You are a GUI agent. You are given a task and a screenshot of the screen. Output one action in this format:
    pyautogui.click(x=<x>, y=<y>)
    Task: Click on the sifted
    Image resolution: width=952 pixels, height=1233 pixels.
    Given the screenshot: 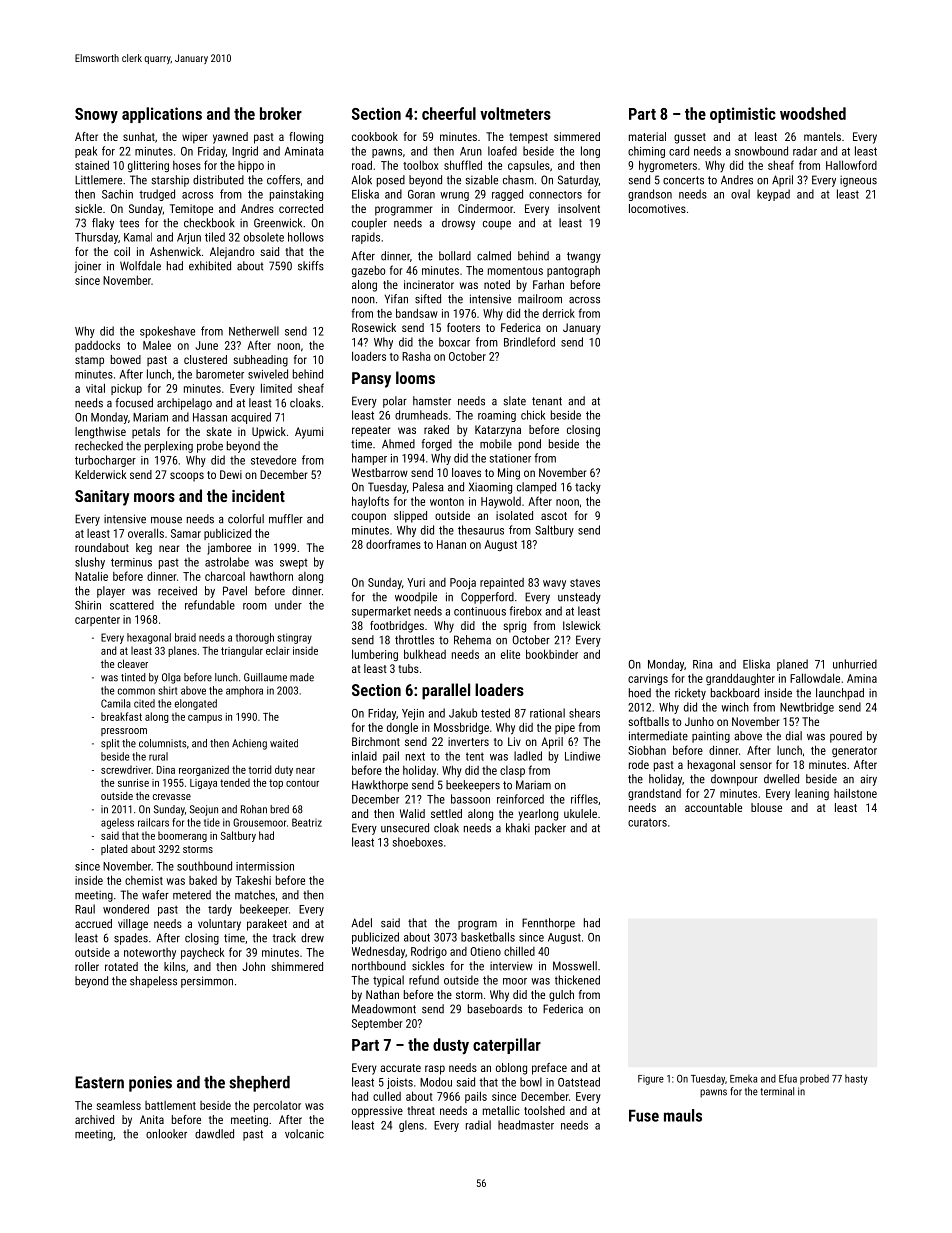 What is the action you would take?
    pyautogui.click(x=428, y=299)
